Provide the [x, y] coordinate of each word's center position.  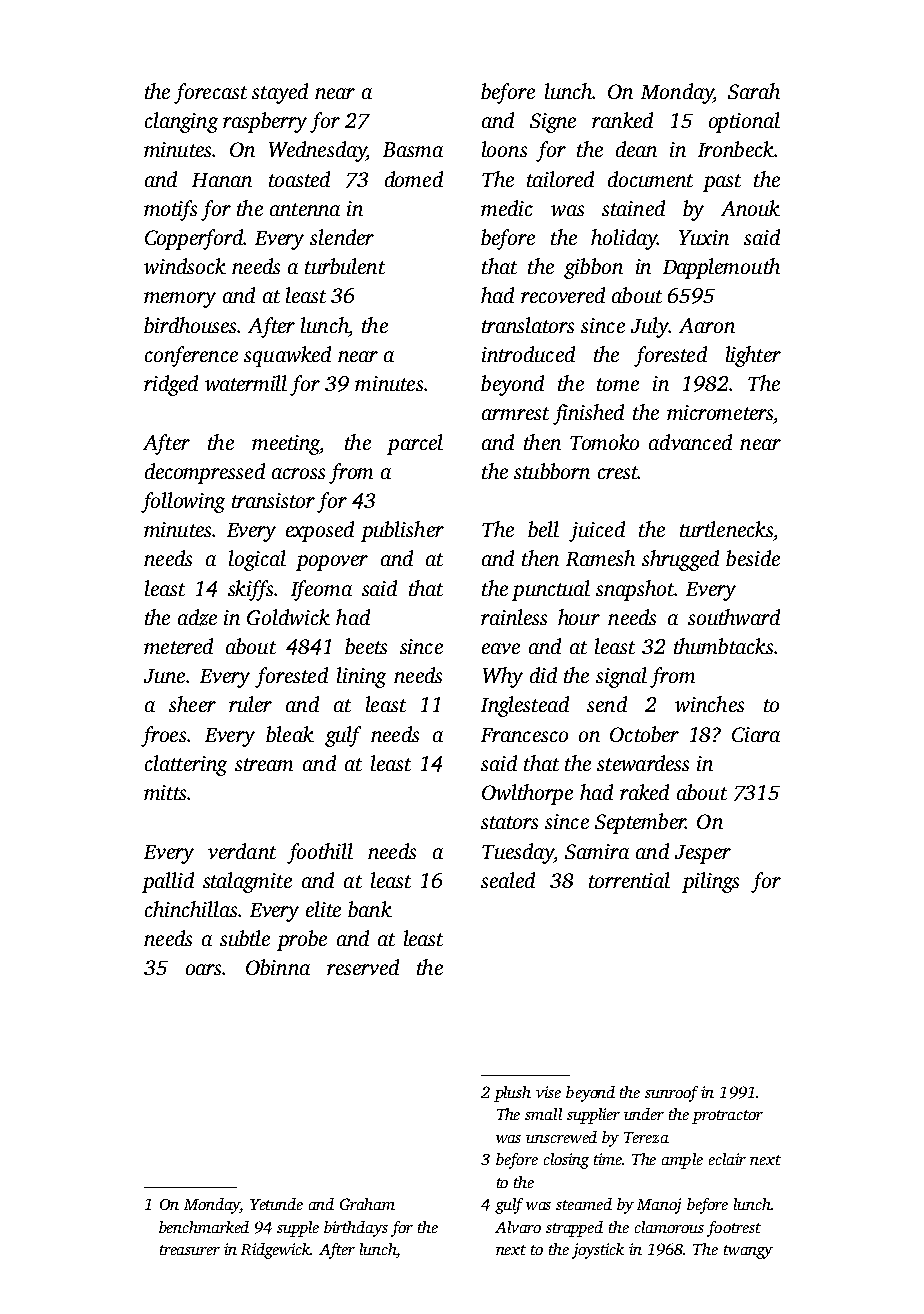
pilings [710, 882]
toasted [299, 179]
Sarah [754, 91]
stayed [280, 93]
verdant [242, 851]
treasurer [190, 1250]
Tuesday [518, 853]
